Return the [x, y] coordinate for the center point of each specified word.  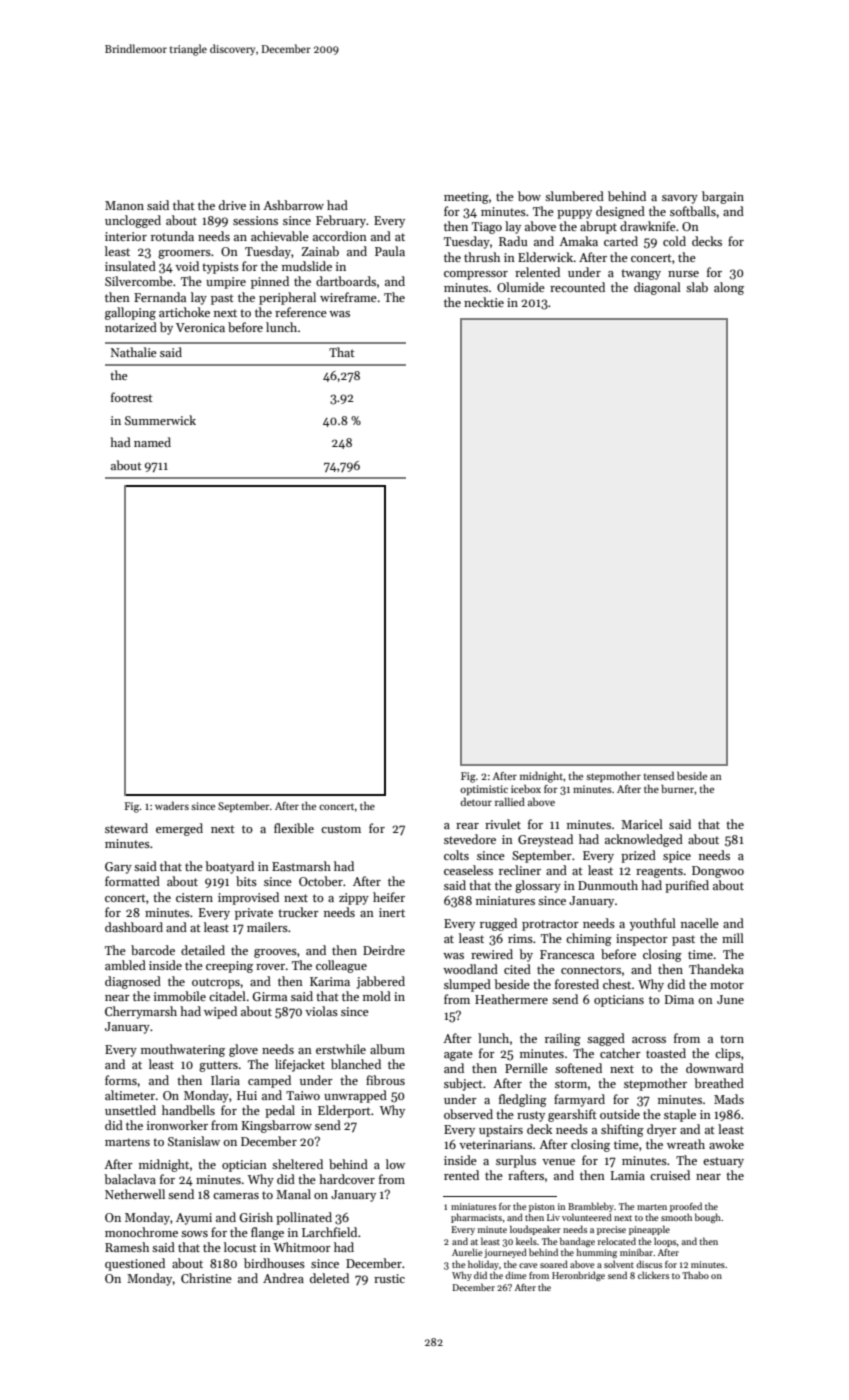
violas [321, 1011]
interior [126, 236]
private [254, 914]
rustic [389, 1278]
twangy [641, 274]
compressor [476, 275]
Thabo [695, 1275]
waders [172, 805]
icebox [526, 789]
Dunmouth [608, 885]
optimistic [484, 790]
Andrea [283, 1278]
